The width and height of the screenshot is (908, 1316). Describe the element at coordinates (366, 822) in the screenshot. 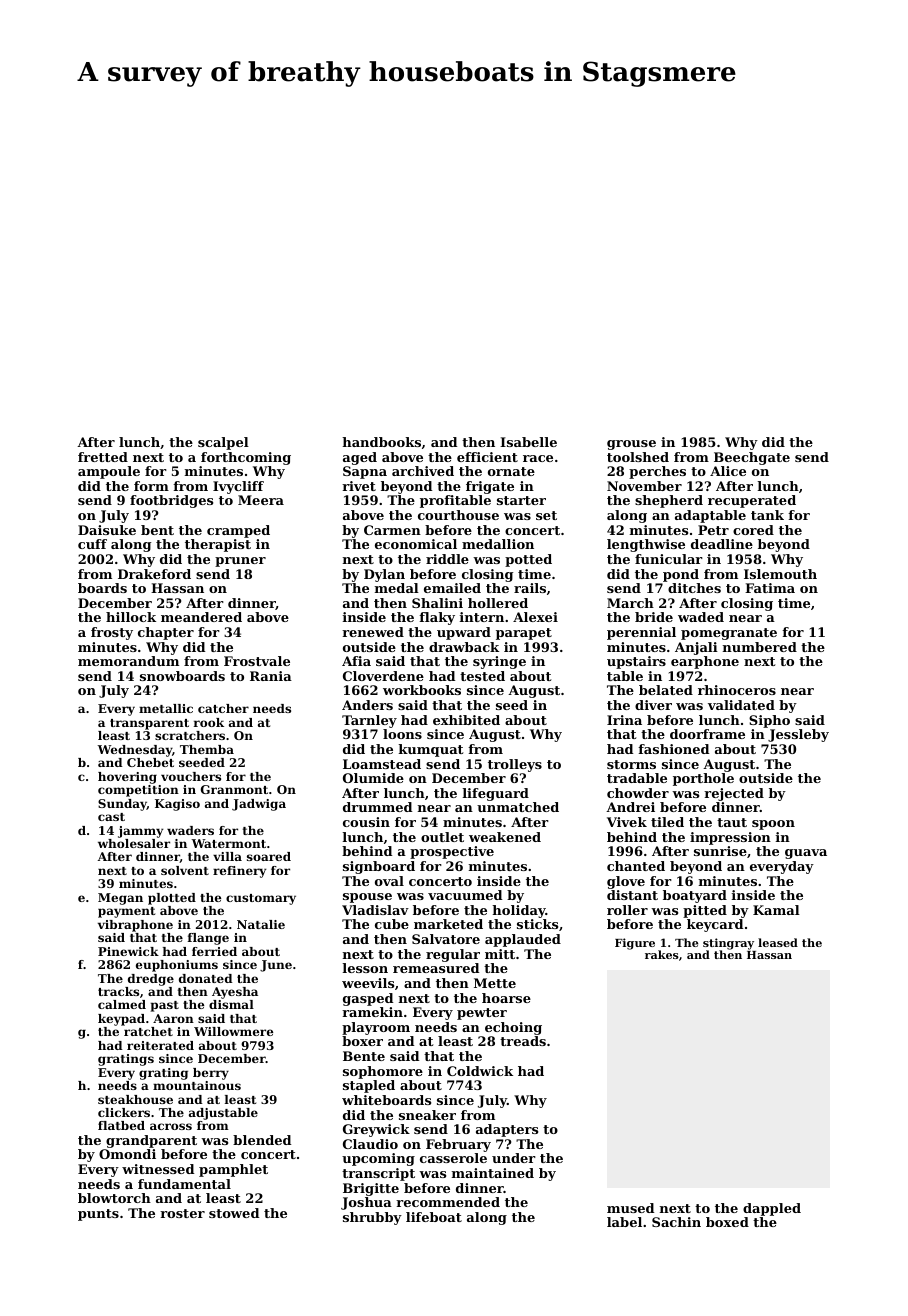

I see `cousin` at that location.
